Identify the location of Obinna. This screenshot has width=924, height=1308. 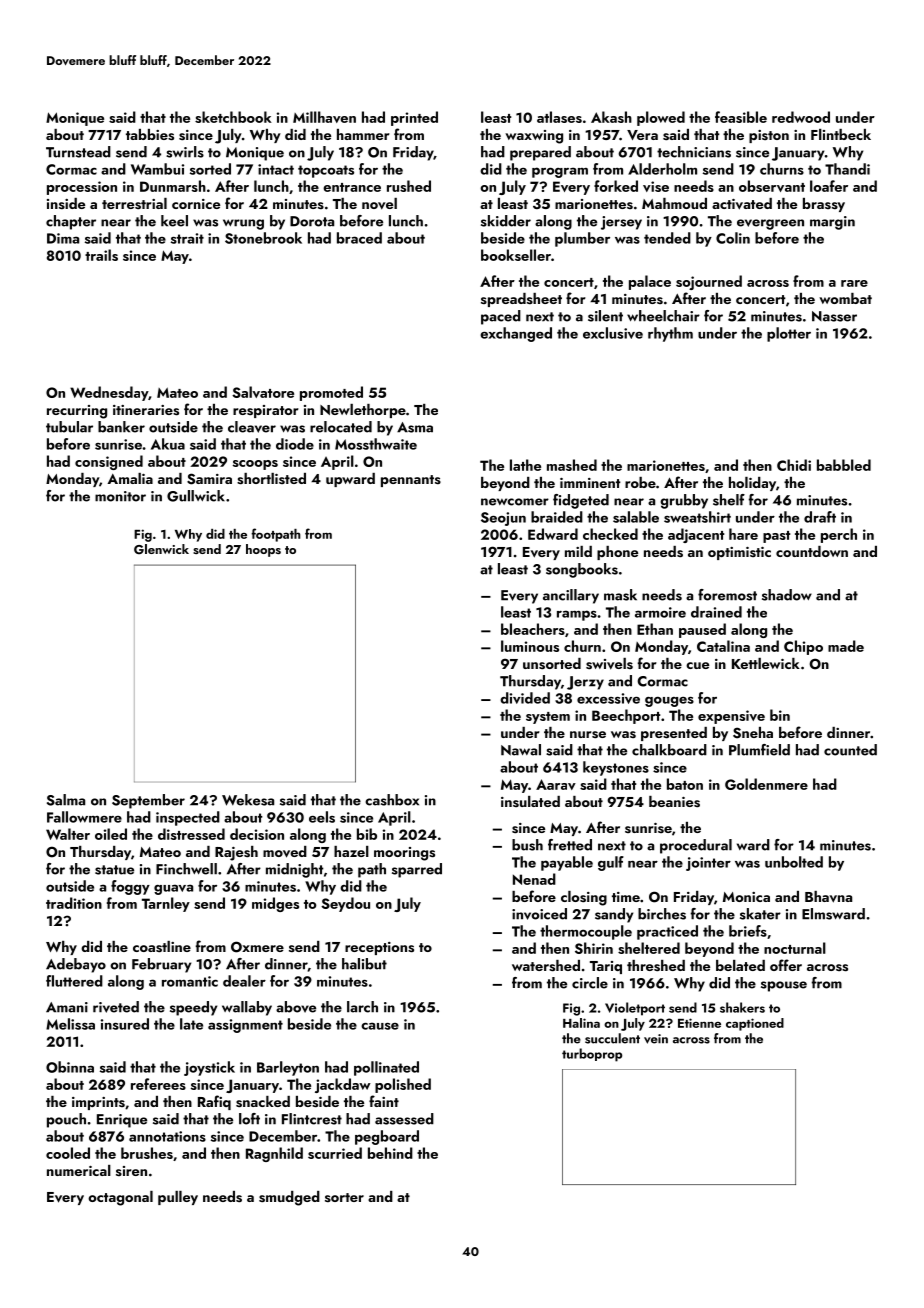
(70, 1067).
